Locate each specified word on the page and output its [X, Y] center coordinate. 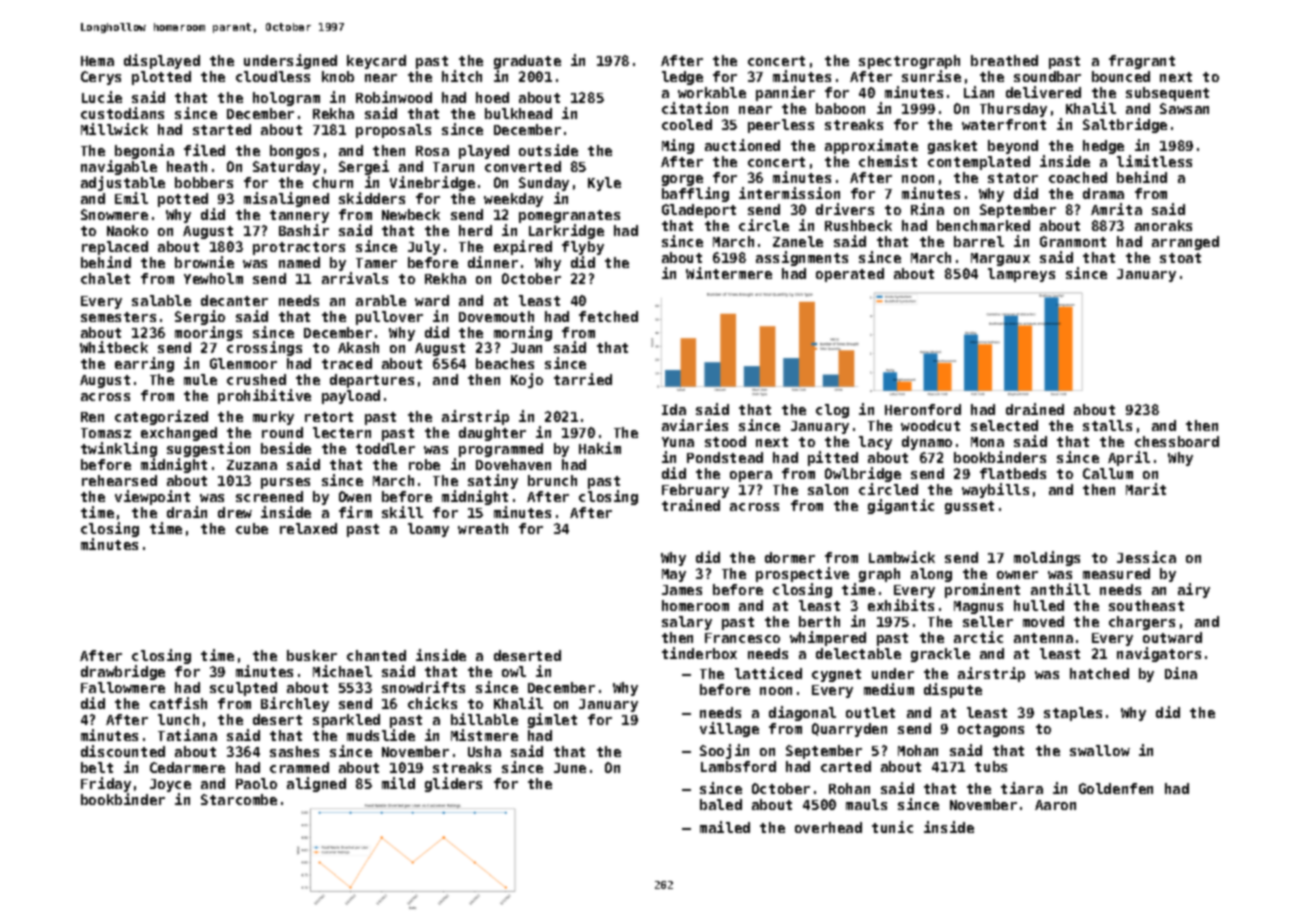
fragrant [1142, 62]
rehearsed [119, 480]
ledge [682, 78]
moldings [1047, 558]
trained [691, 505]
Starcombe [239, 799]
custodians [122, 113]
